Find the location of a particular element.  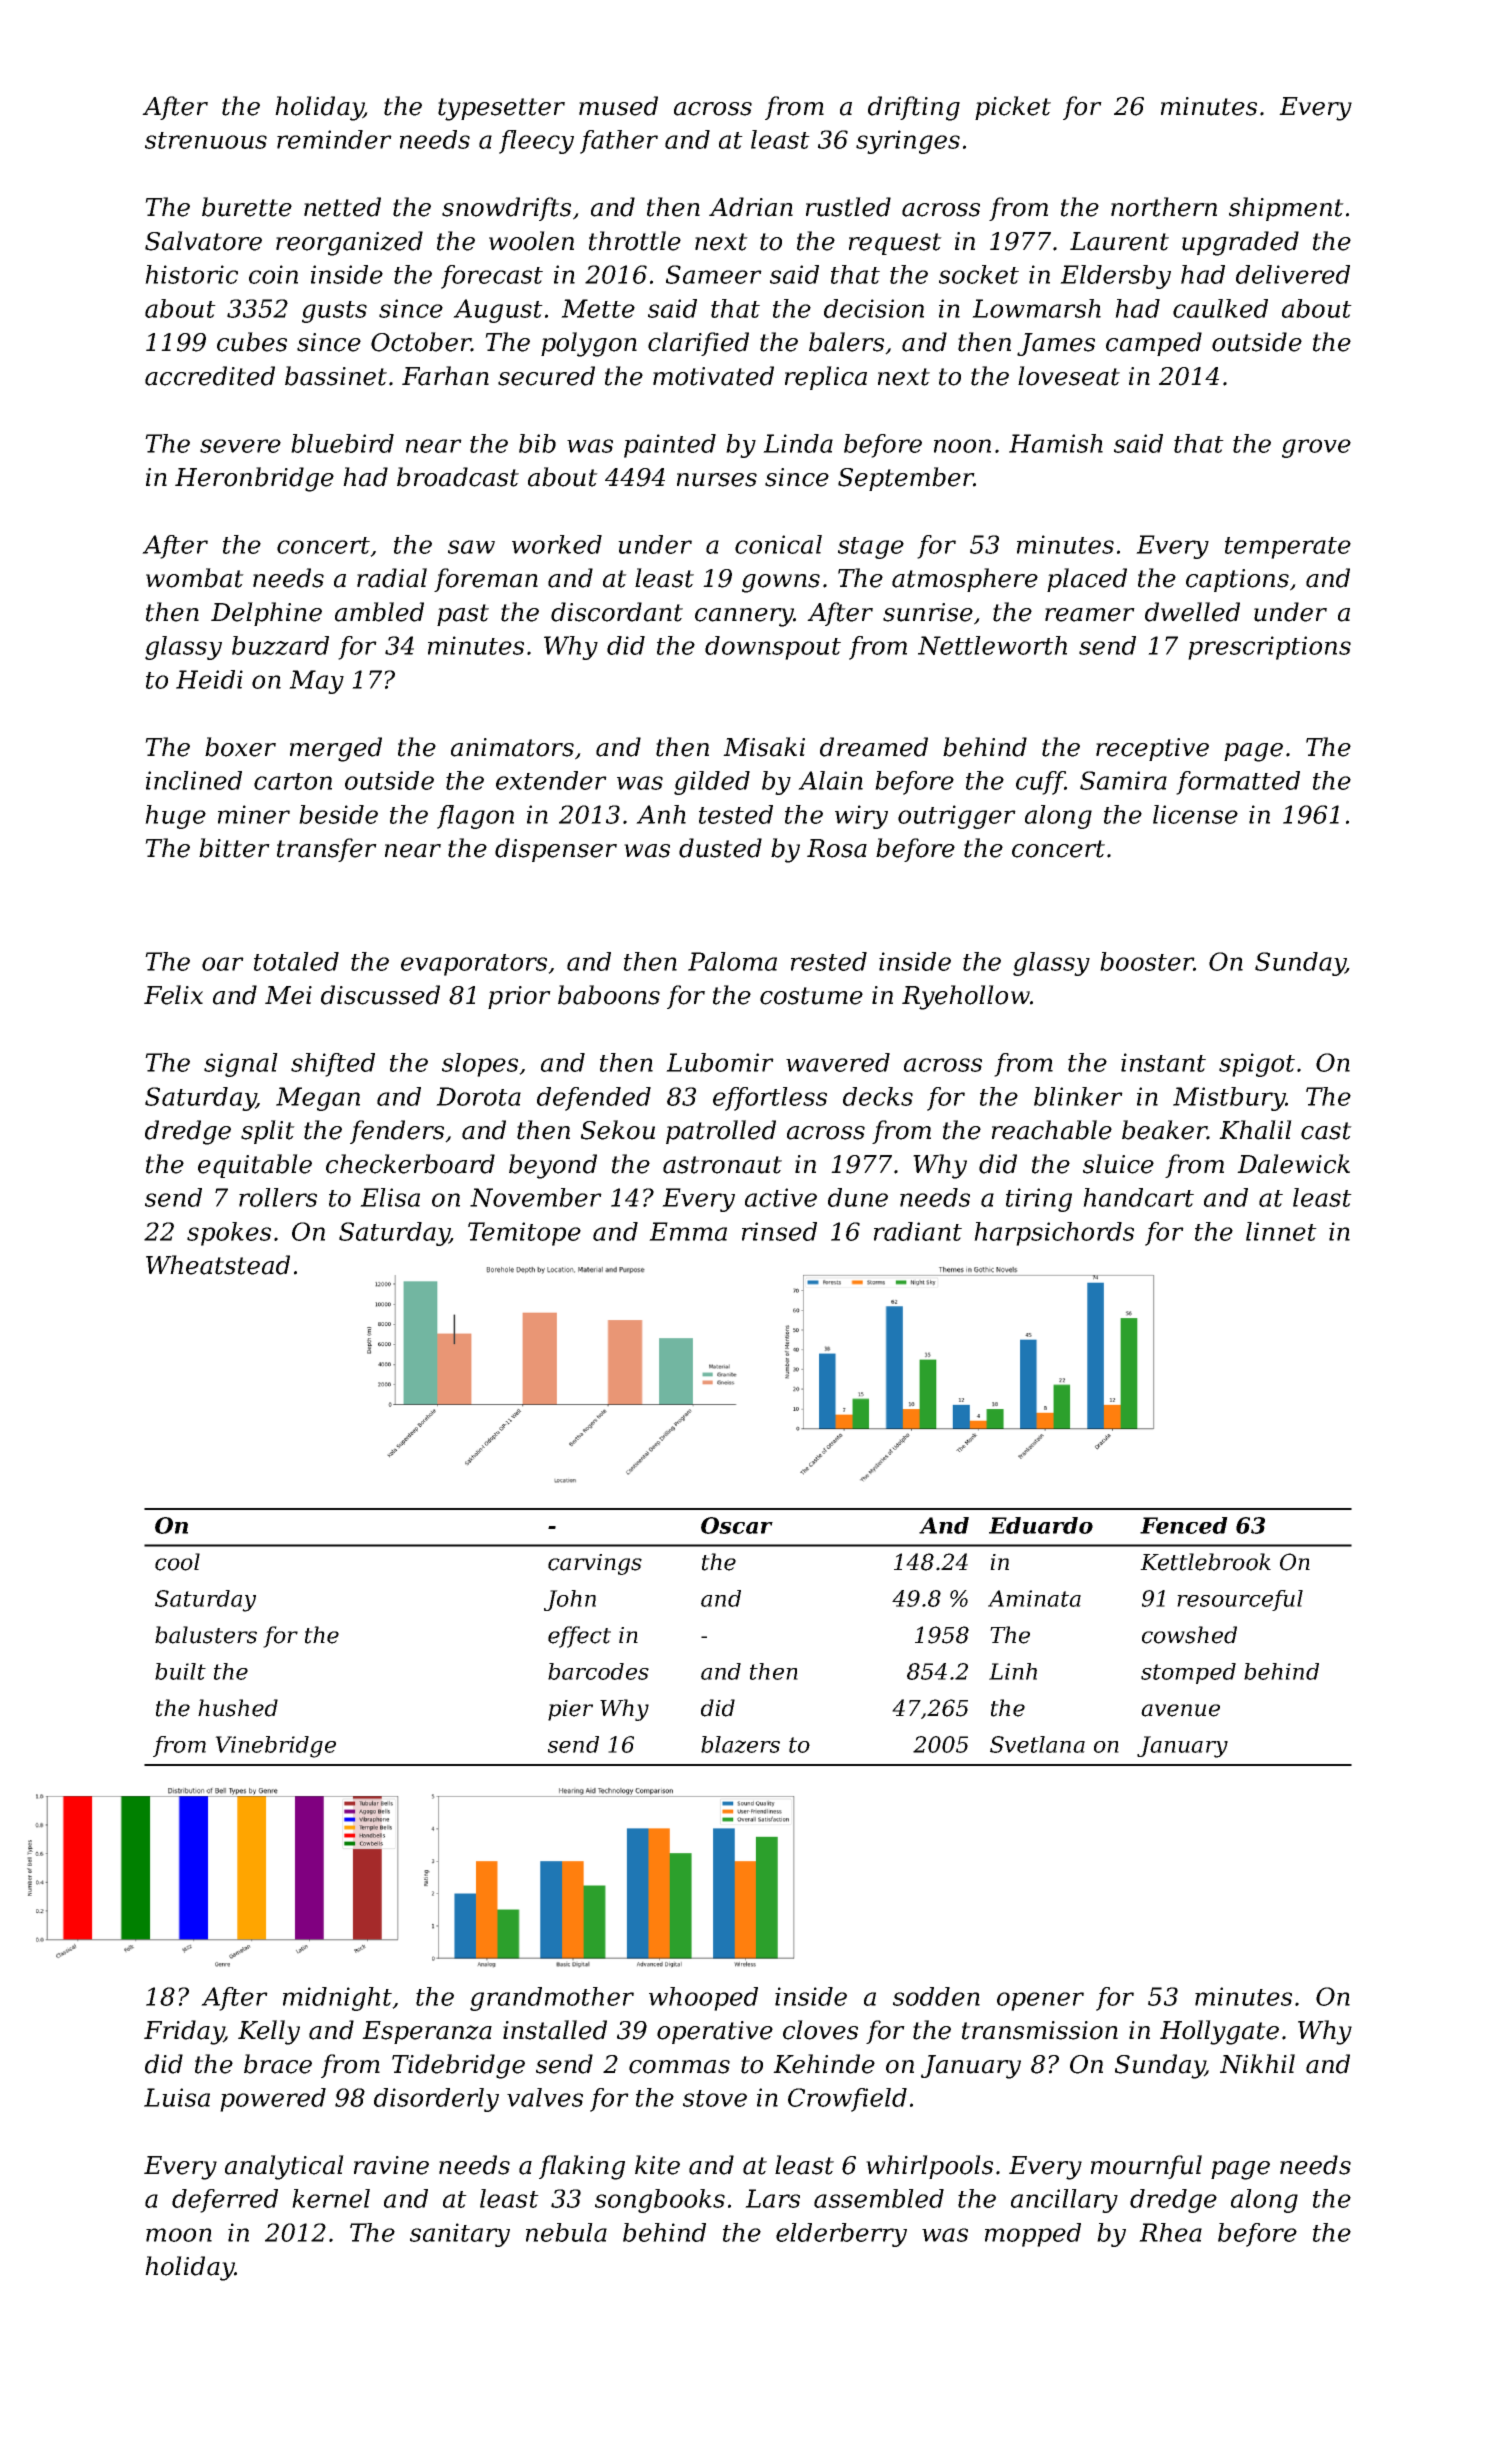

Fenced is located at coordinates (1184, 1525).
